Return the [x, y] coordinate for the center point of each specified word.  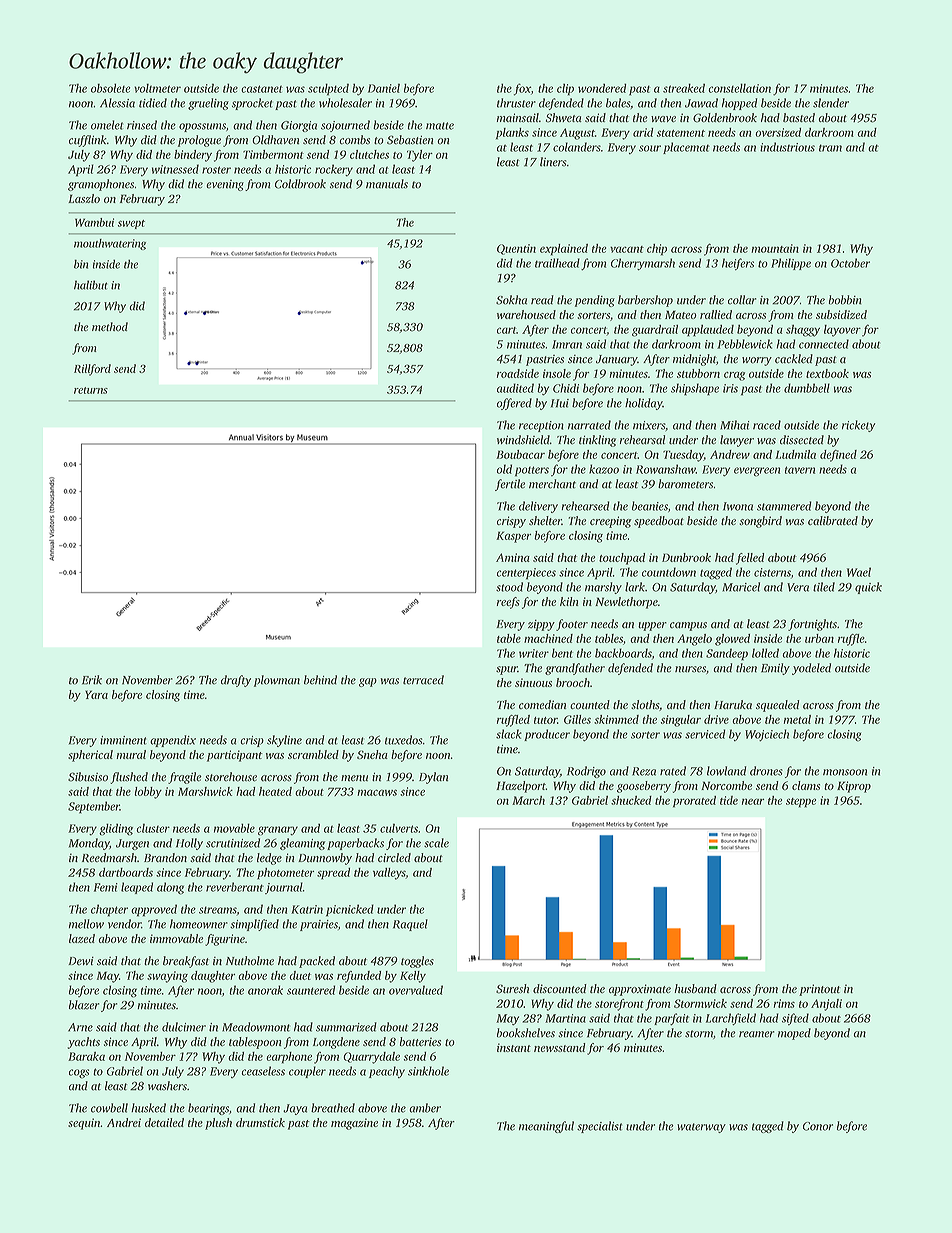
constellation [739, 88]
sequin [84, 1124]
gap [368, 682]
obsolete [111, 88]
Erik [92, 680]
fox [522, 89]
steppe [801, 803]
